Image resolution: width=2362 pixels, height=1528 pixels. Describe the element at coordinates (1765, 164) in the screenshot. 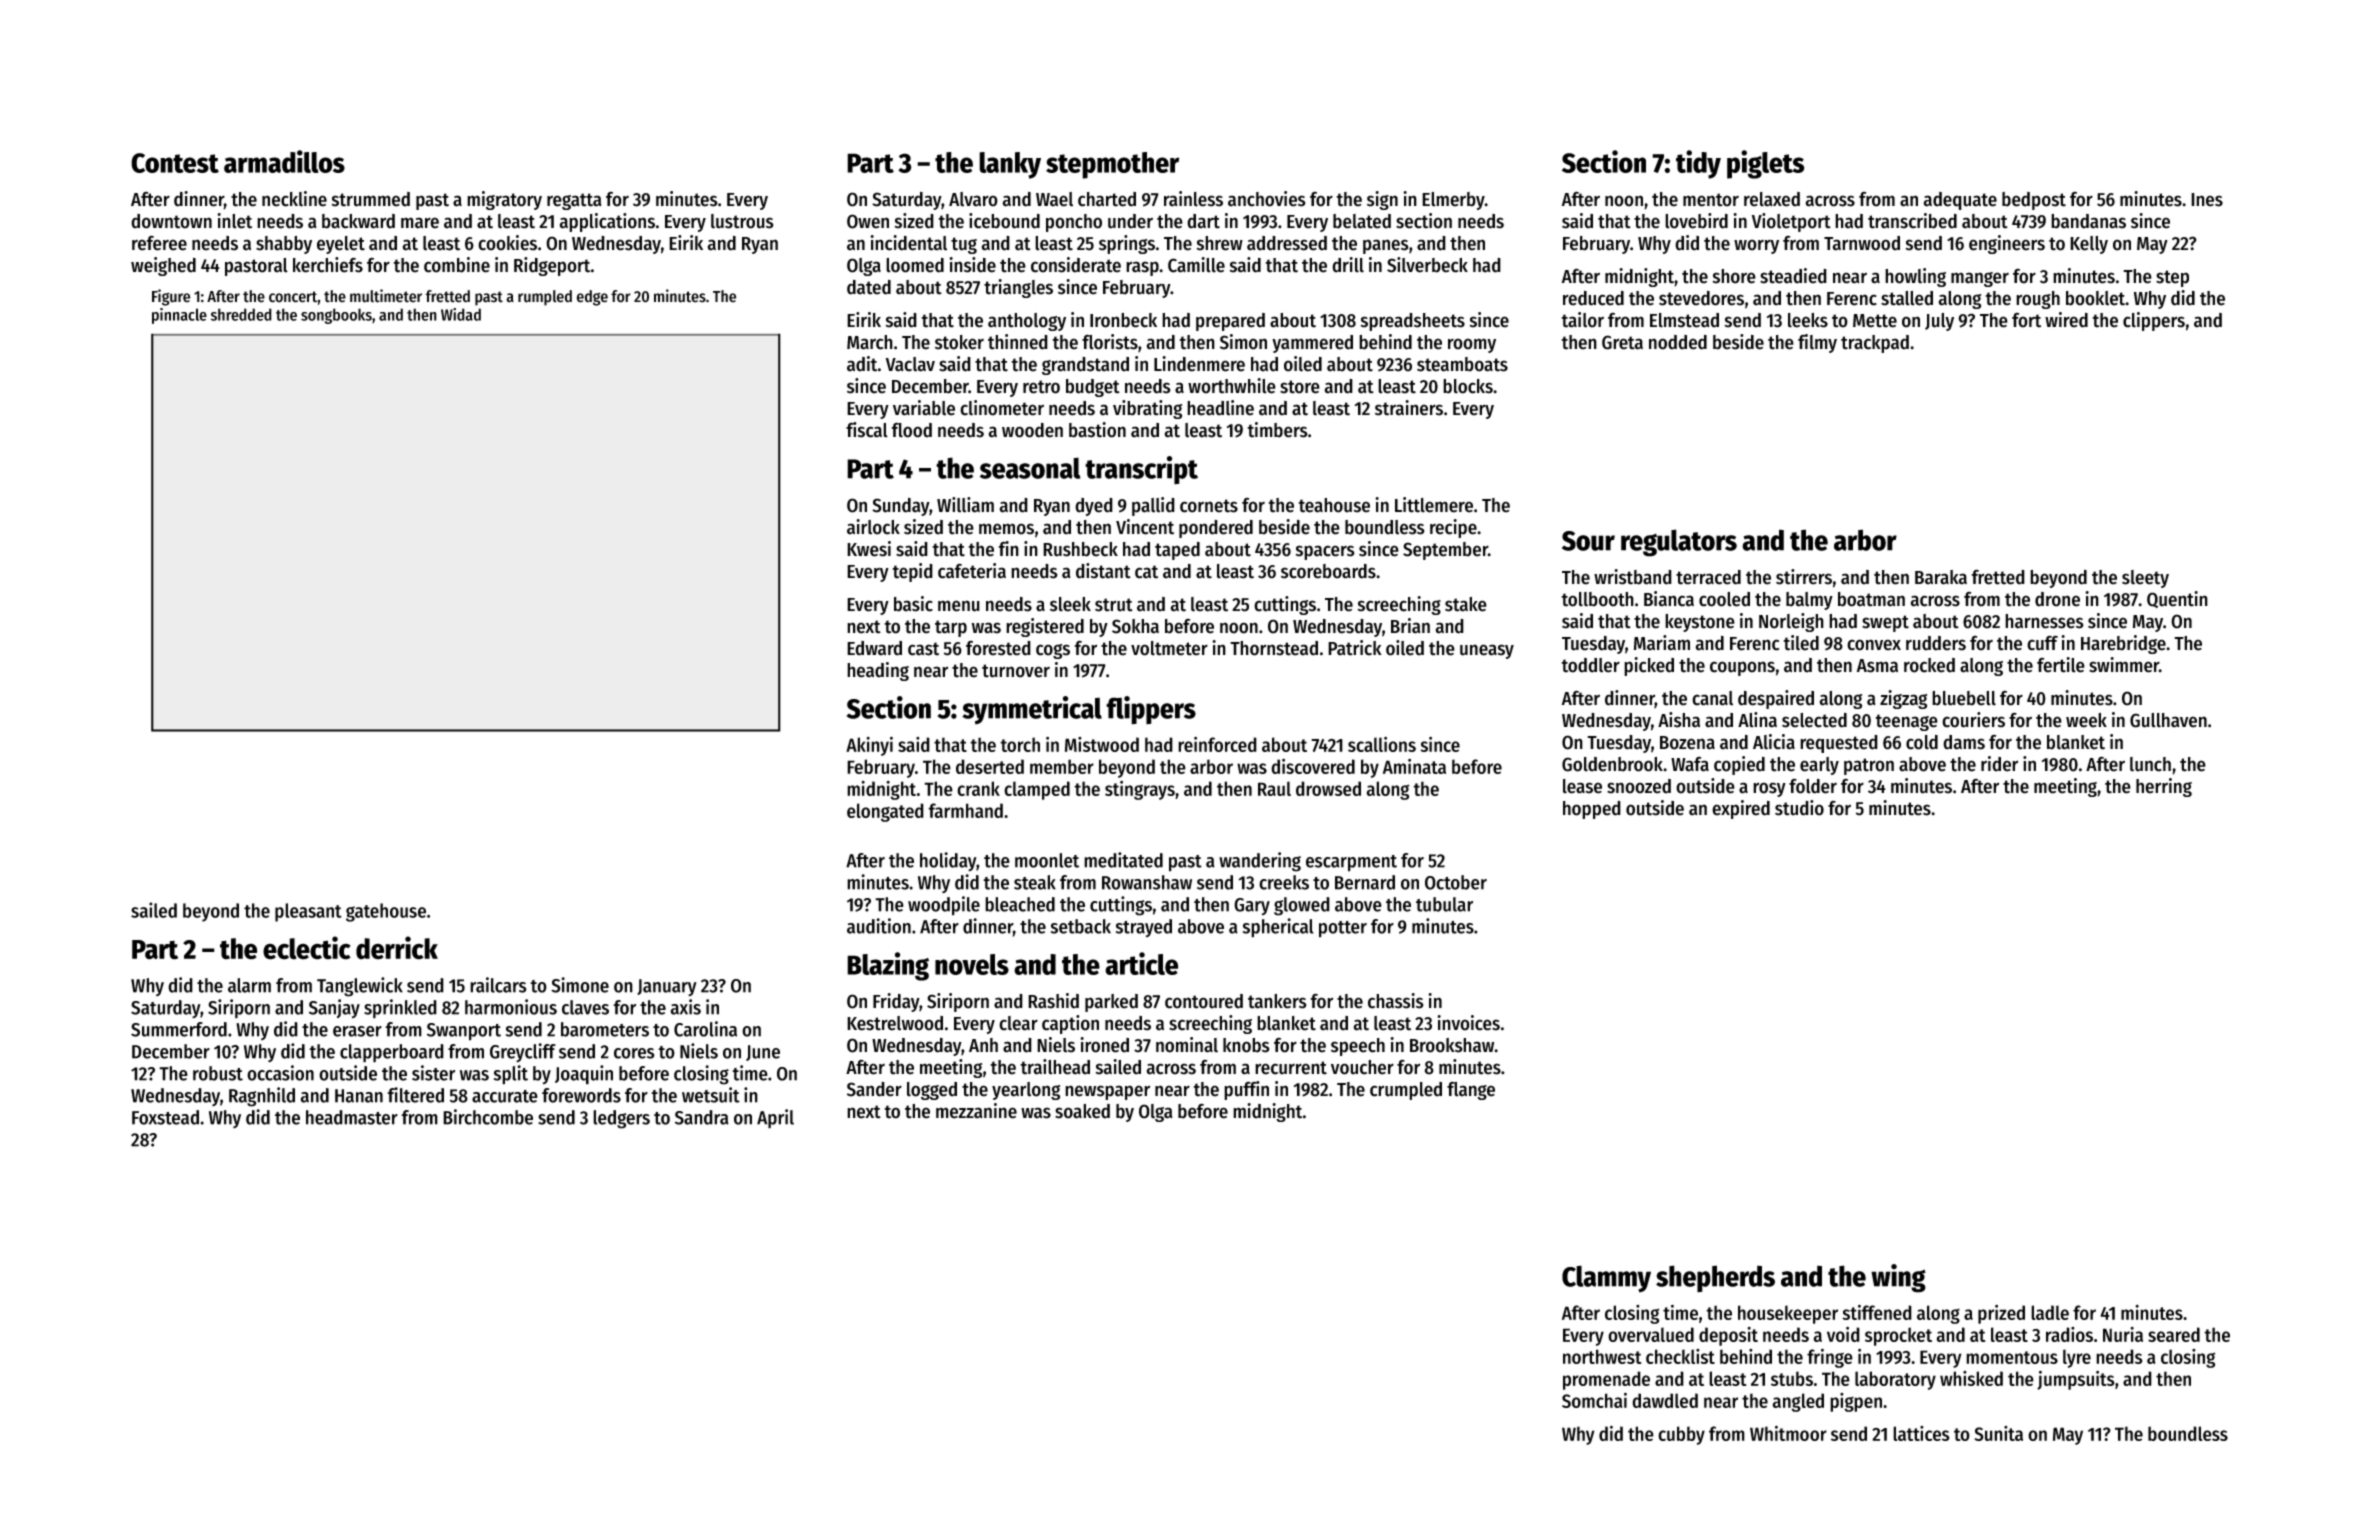

I see `piglets` at that location.
